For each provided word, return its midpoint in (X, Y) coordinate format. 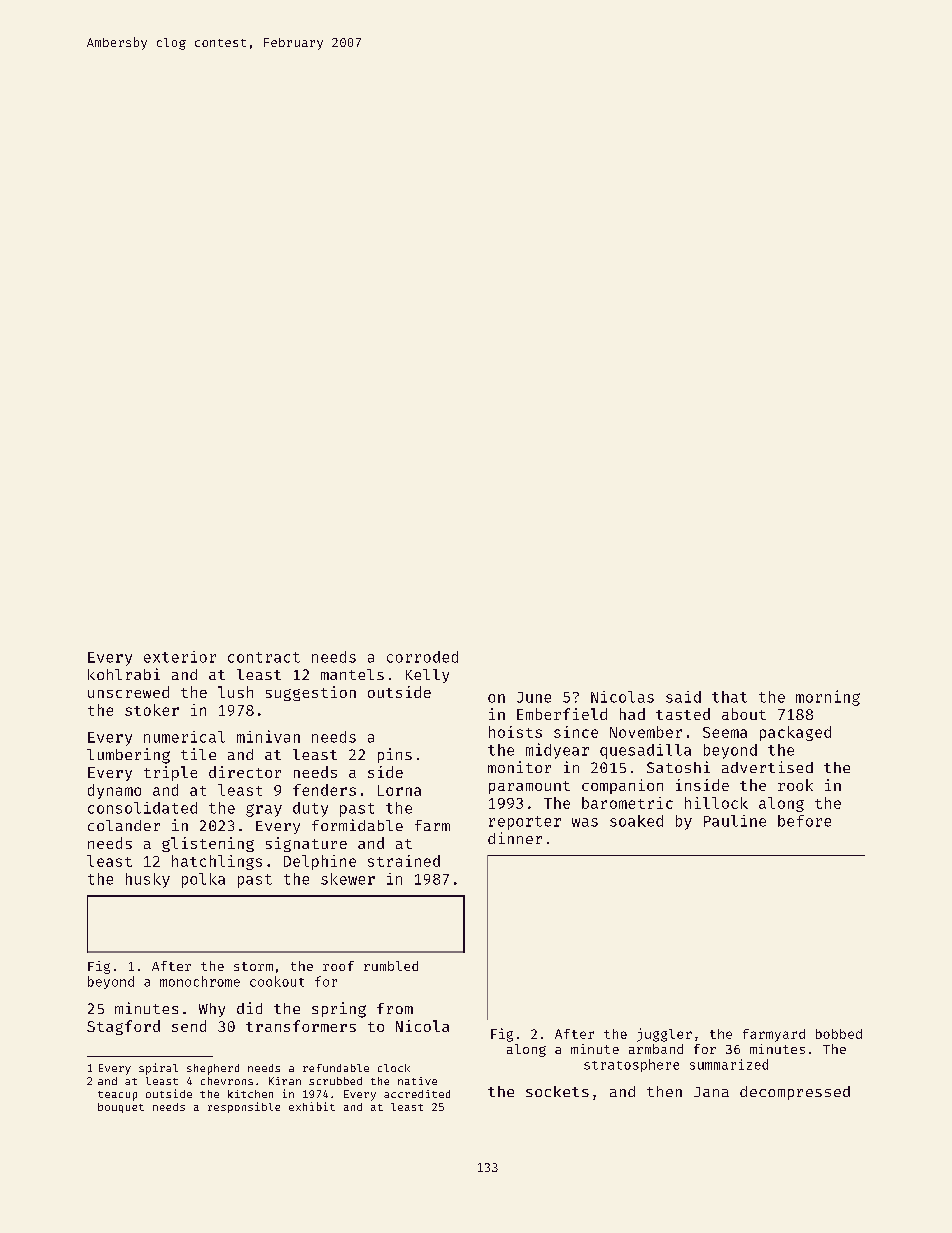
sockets (557, 1091)
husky (148, 880)
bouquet (121, 1108)
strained (404, 861)
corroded (422, 657)
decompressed (795, 1093)
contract (264, 657)
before (804, 821)
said (683, 697)
